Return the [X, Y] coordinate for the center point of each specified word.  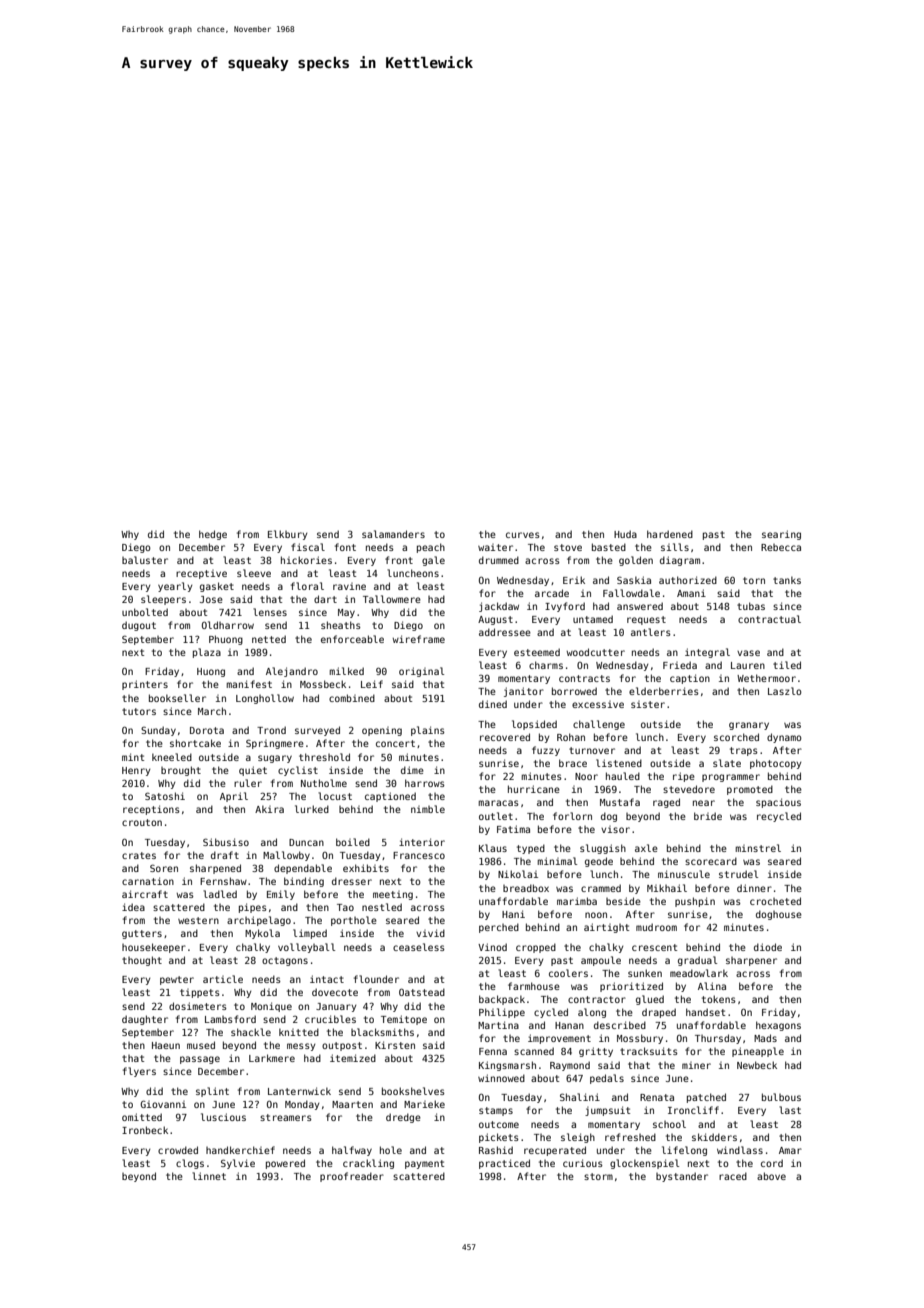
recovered [505, 737]
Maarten [352, 1104]
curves [523, 535]
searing [781, 535]
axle [646, 848]
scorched [736, 737]
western [198, 920]
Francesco [419, 855]
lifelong [684, 1151]
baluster [145, 560]
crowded [178, 1150]
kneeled [172, 757]
